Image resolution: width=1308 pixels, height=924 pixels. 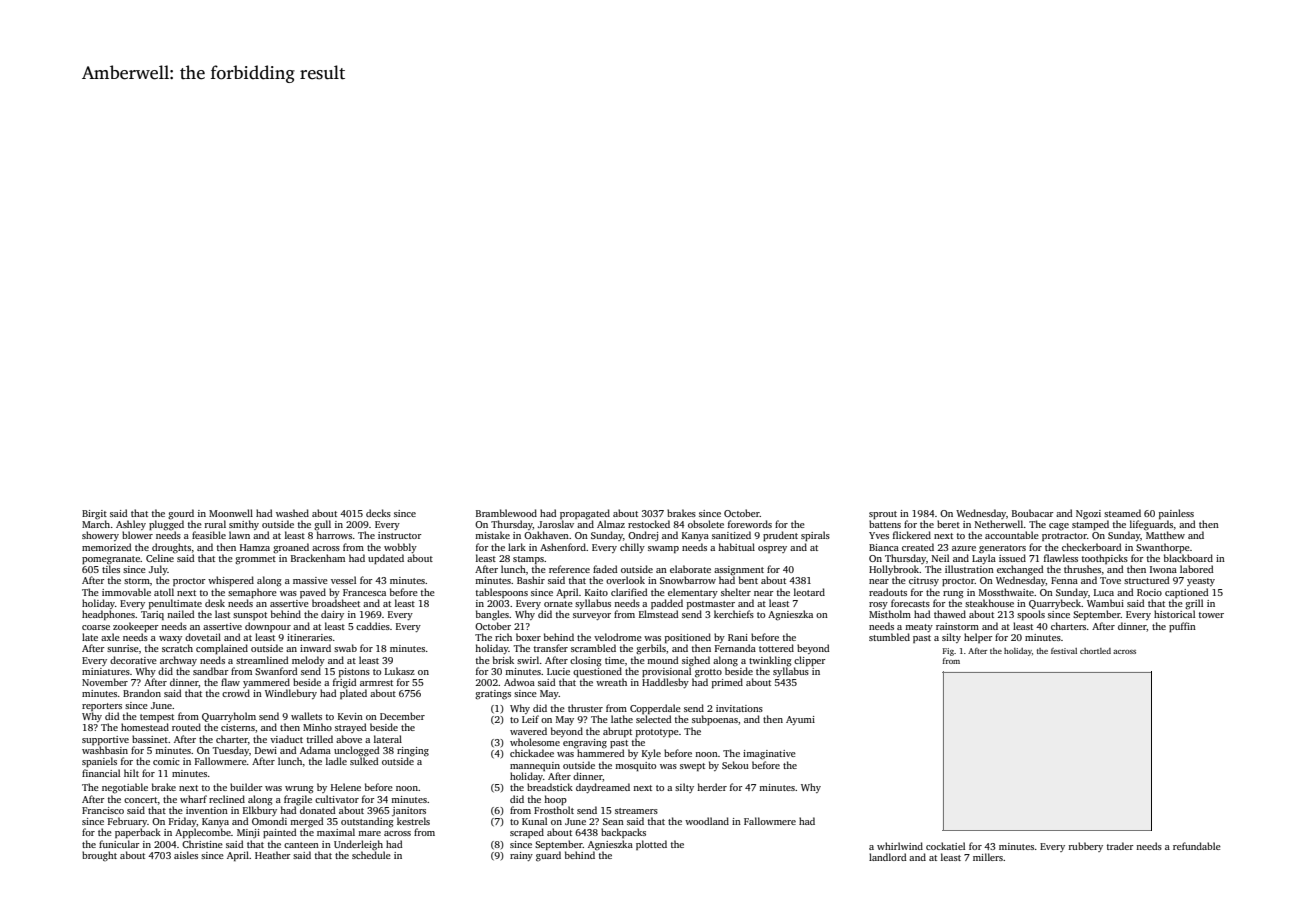 I want to click on Birgit, so click(x=94, y=515).
